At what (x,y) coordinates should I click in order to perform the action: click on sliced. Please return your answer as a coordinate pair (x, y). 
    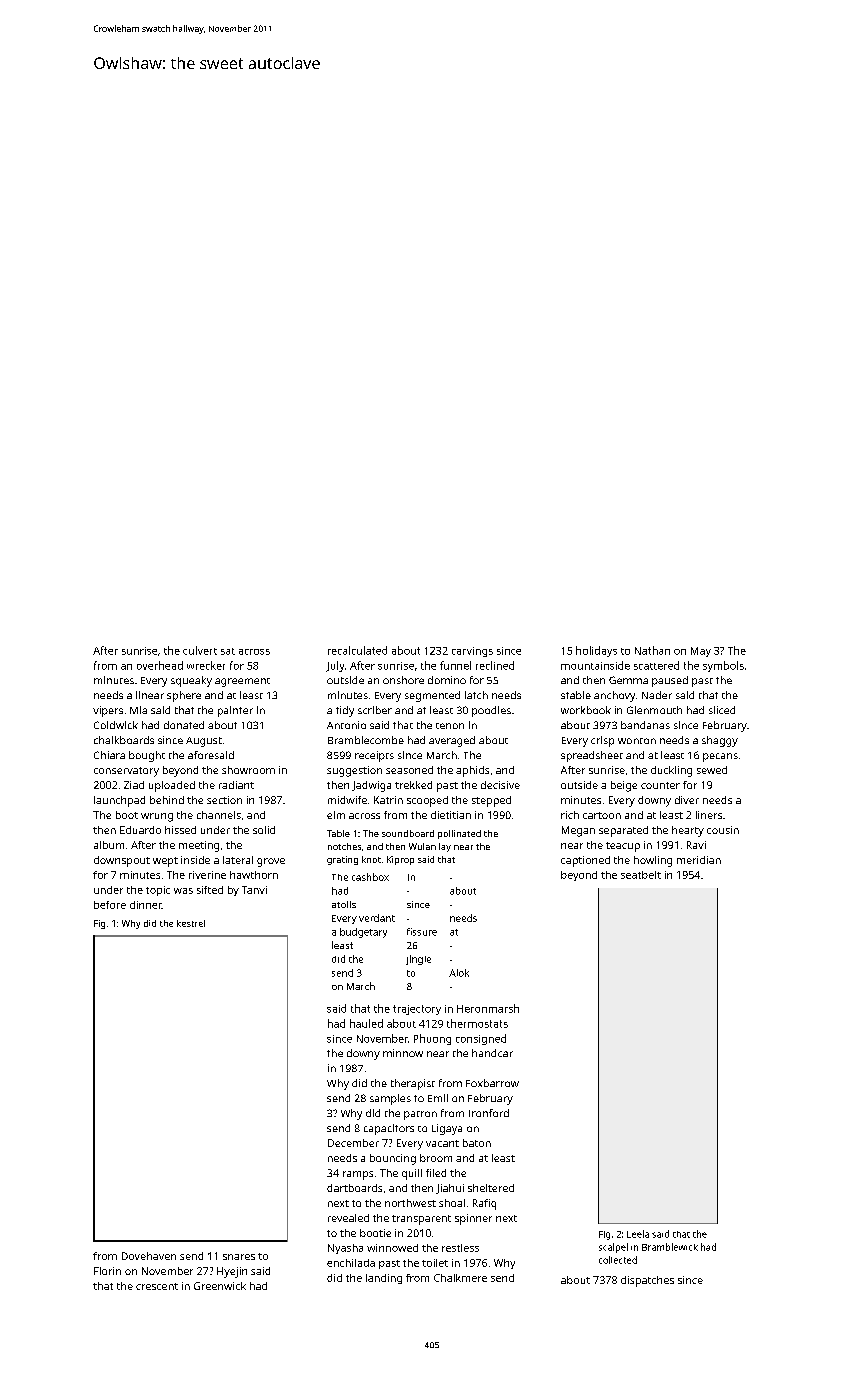
    Looking at the image, I should click on (722, 710).
